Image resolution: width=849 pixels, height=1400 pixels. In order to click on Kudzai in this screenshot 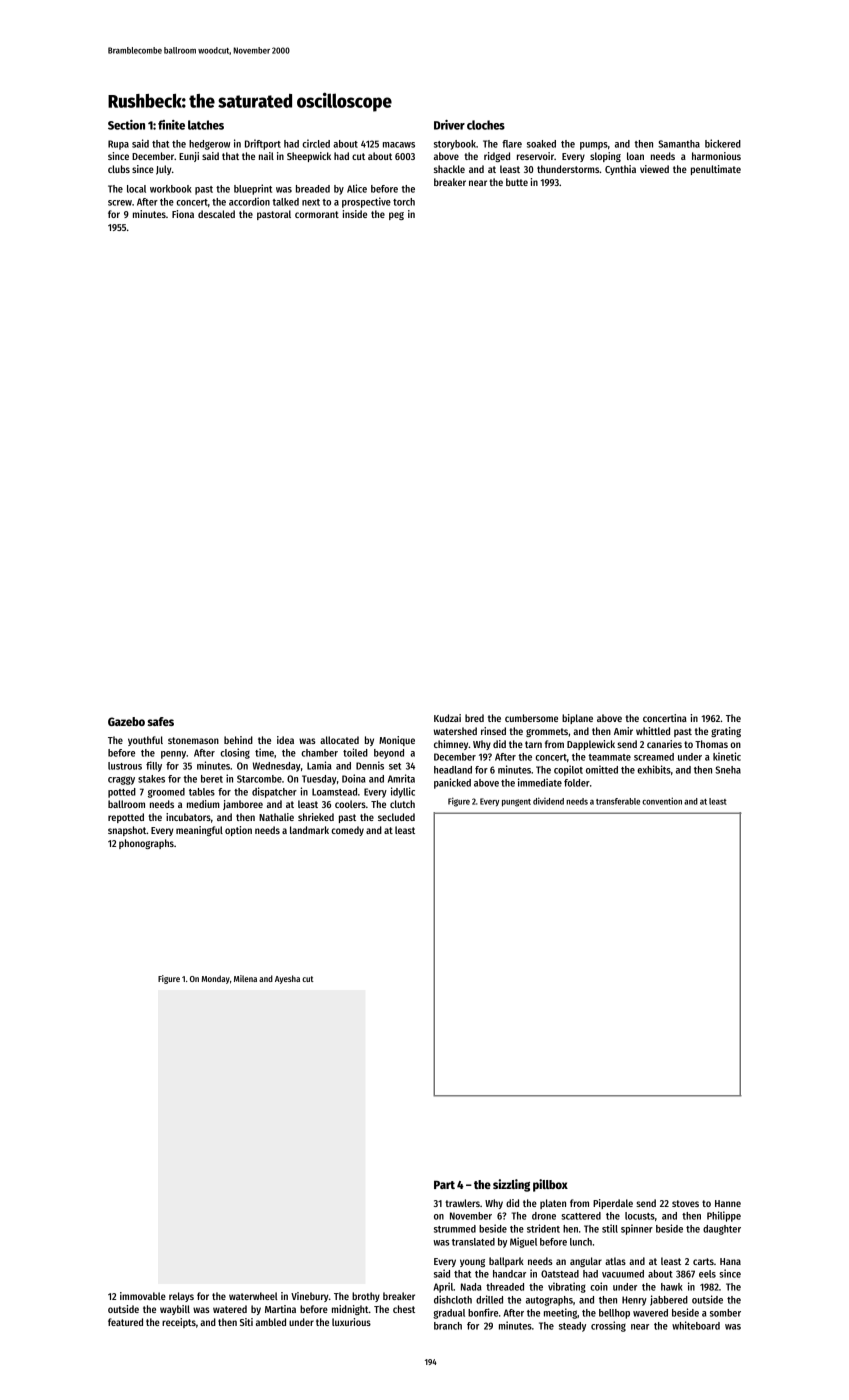, I will do `click(447, 718)`.
